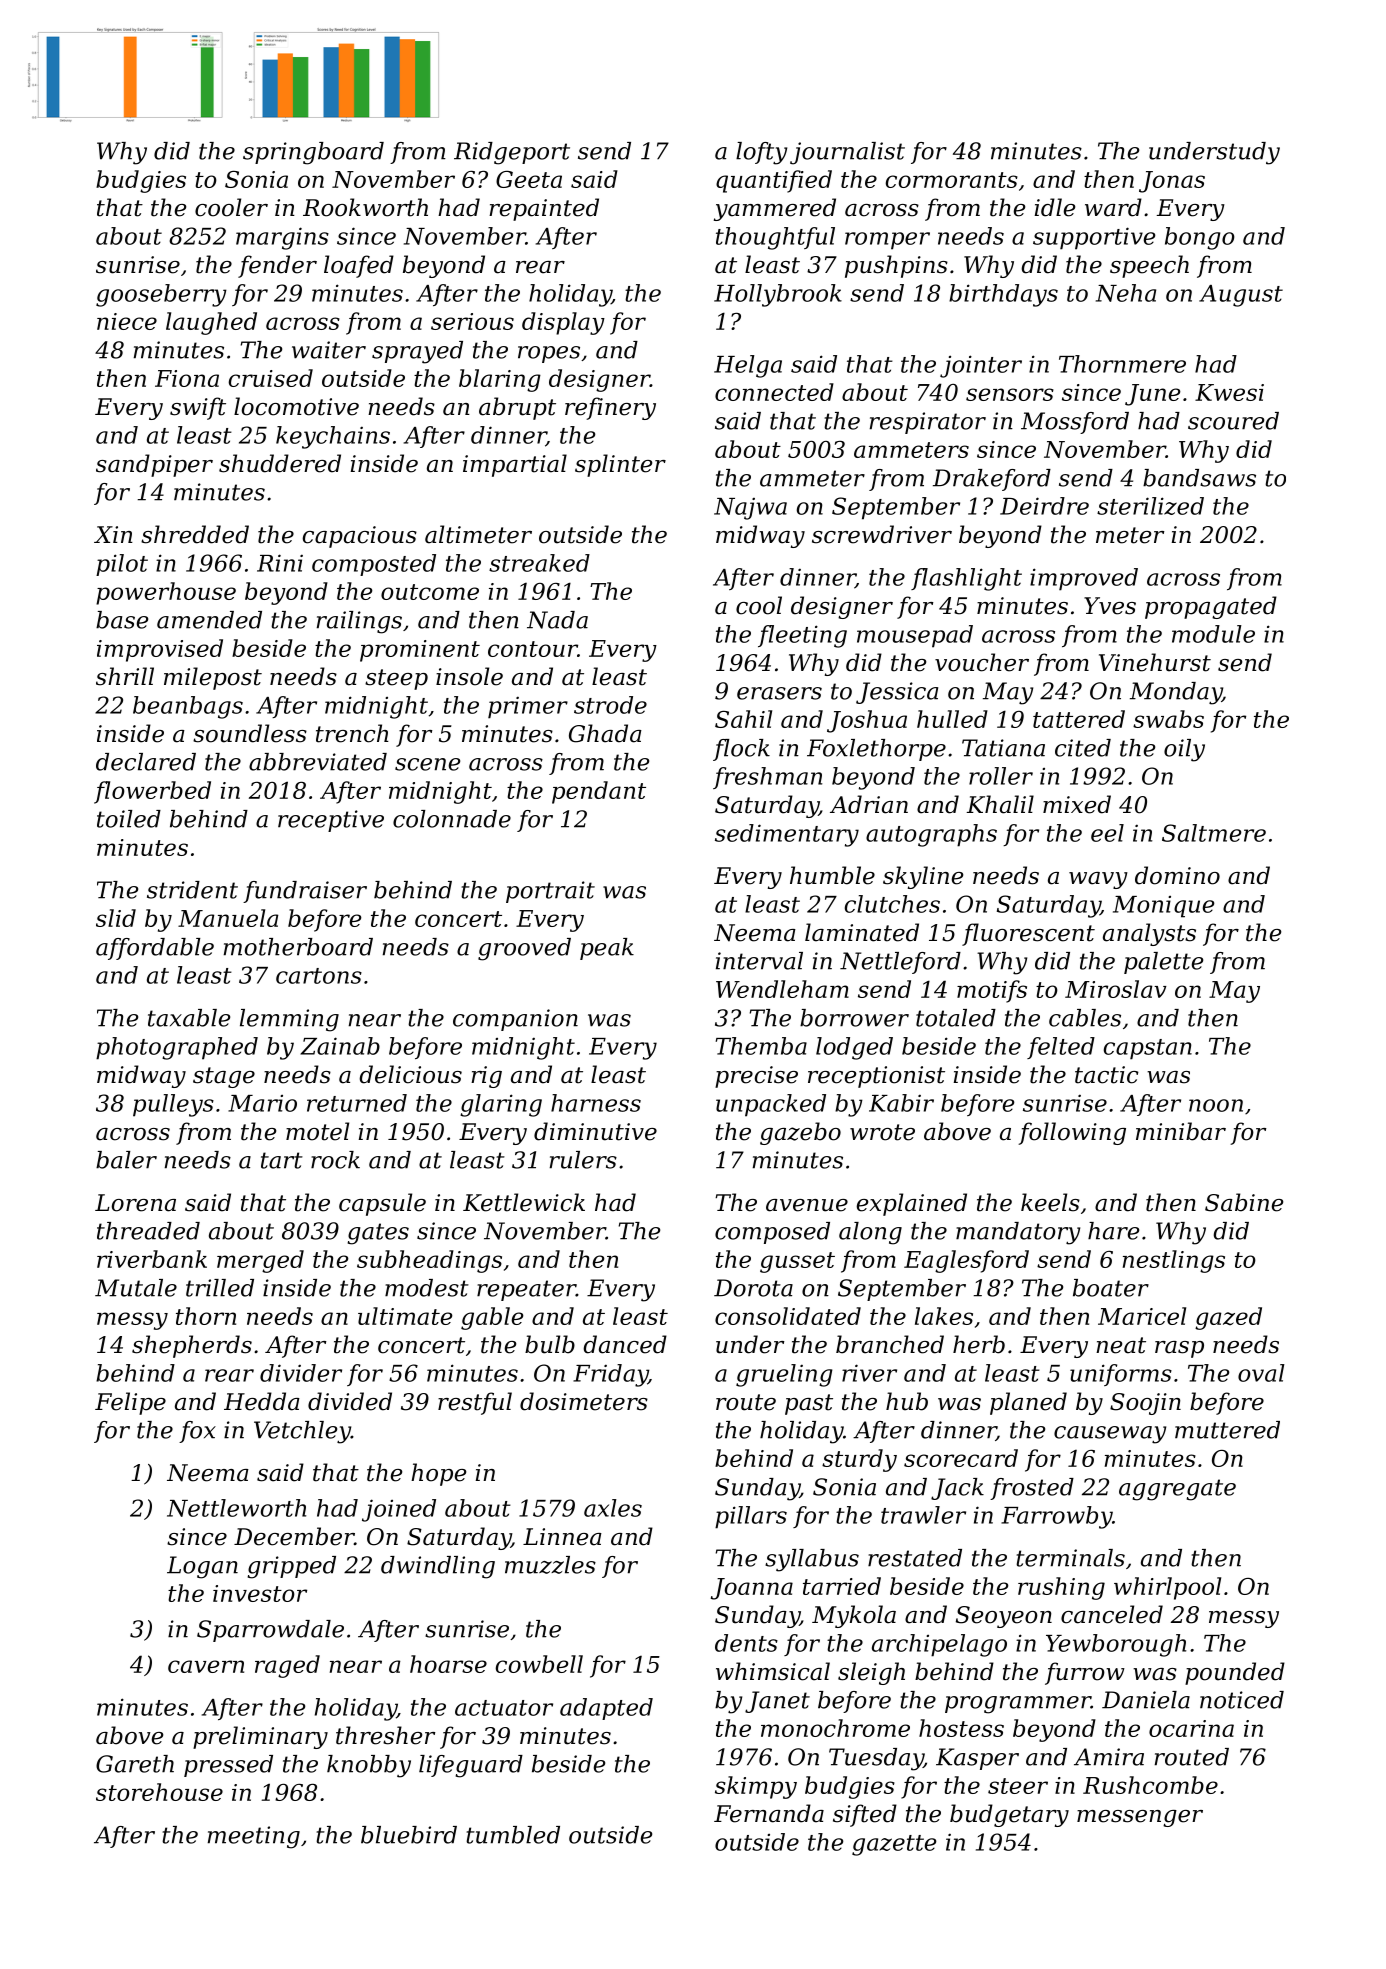  Describe the element at coordinates (161, 295) in the screenshot. I see `gooseberry` at that location.
